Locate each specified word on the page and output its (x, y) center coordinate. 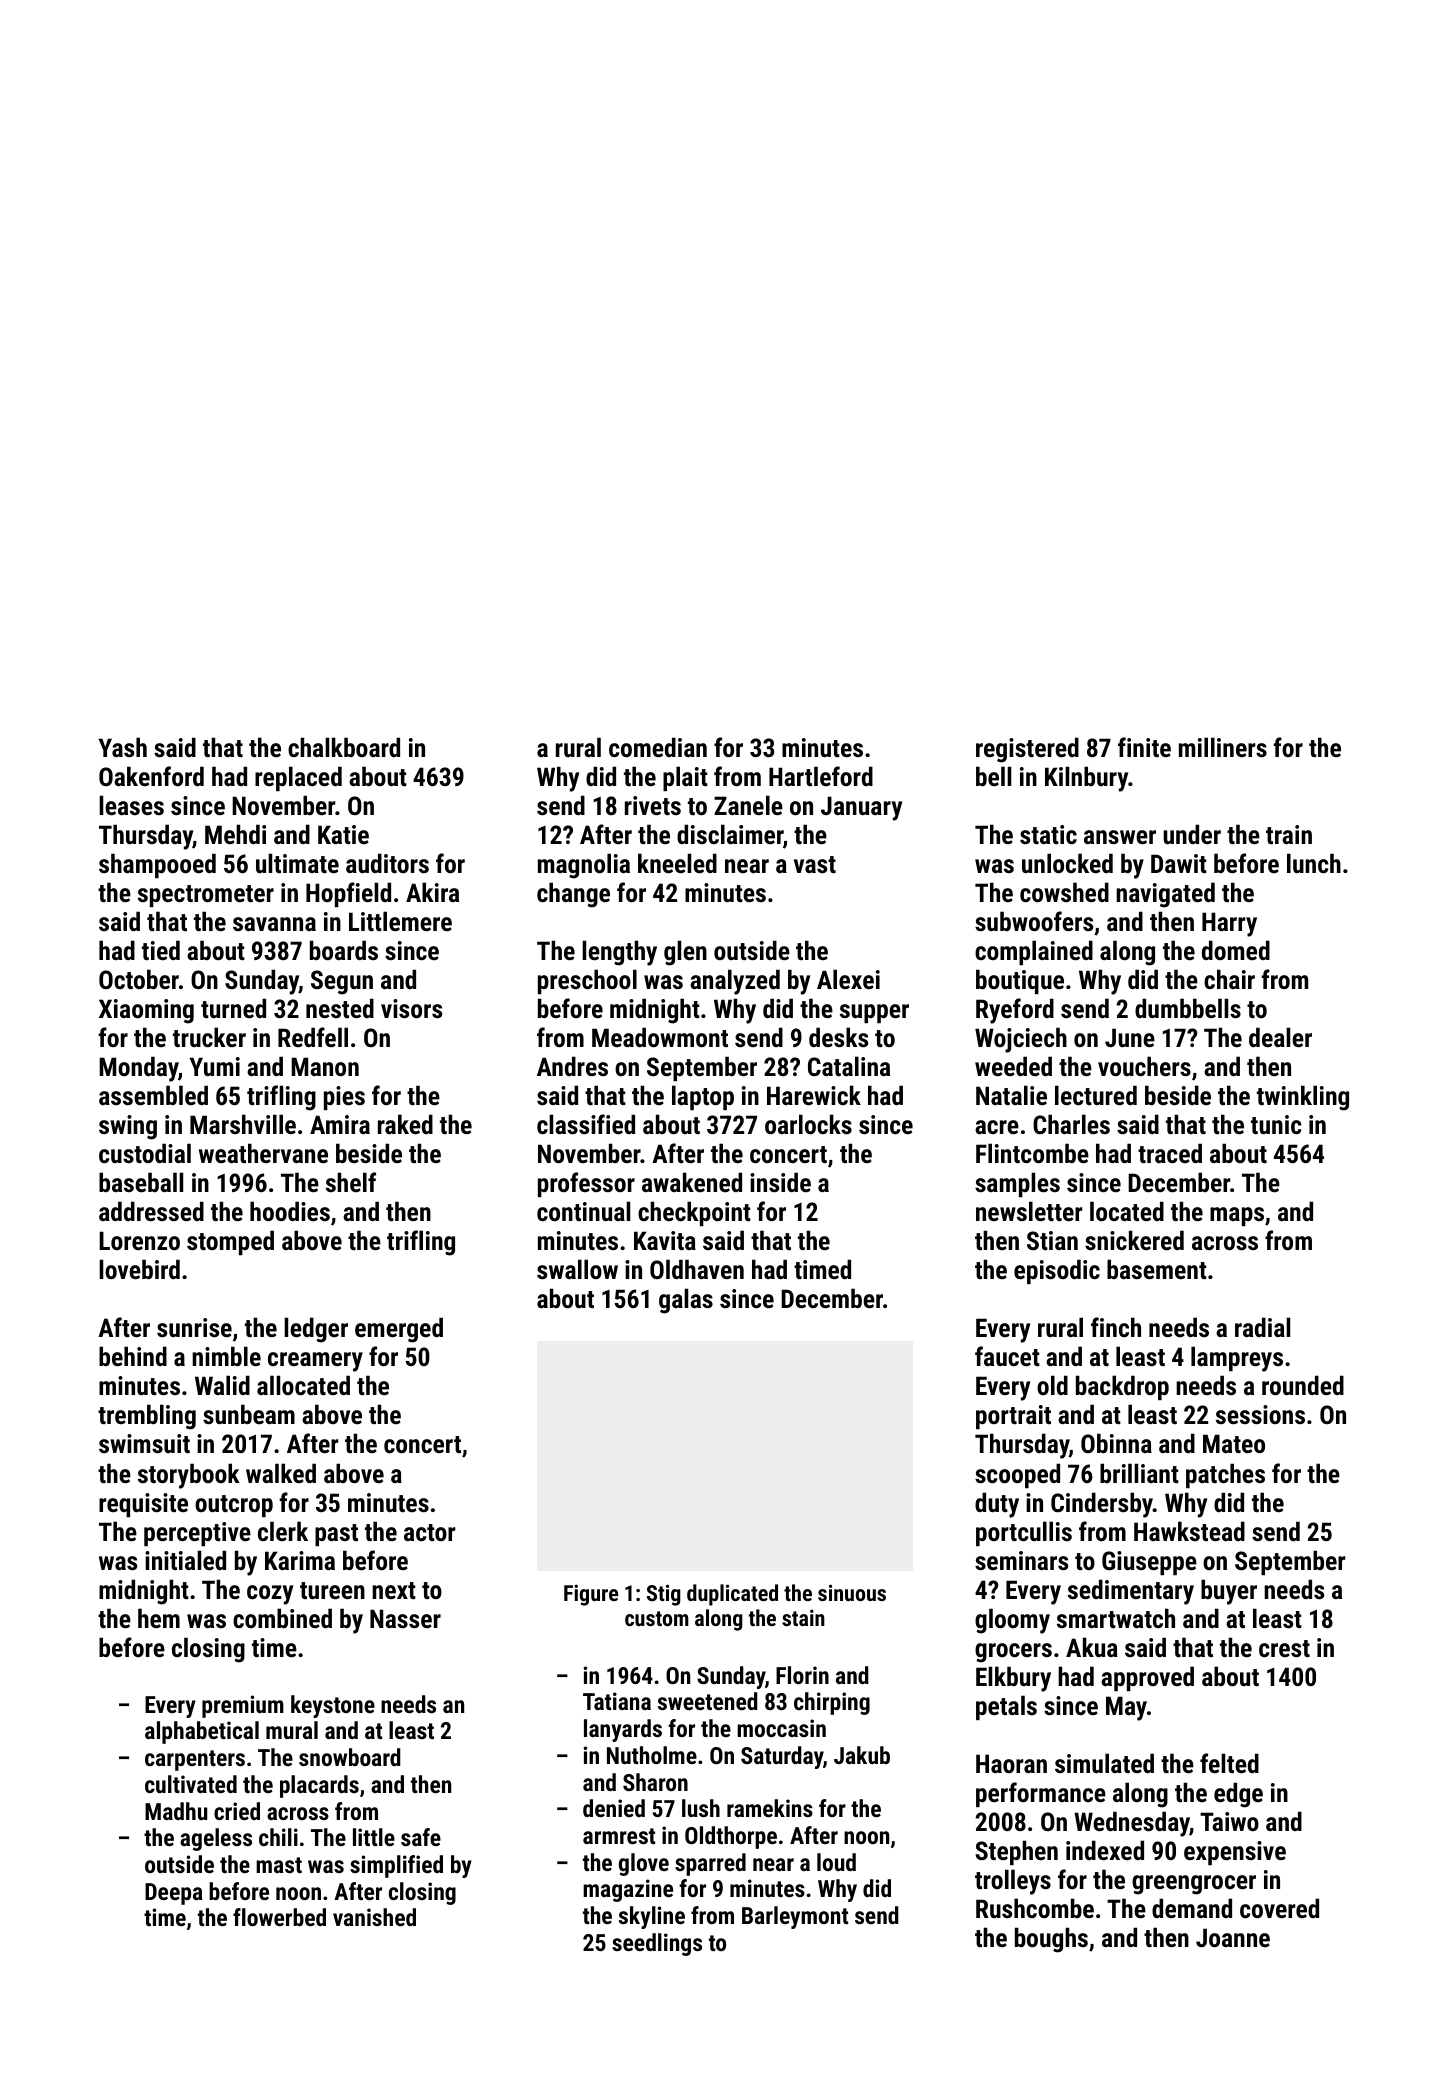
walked (281, 1473)
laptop (703, 1097)
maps (1237, 1216)
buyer (1229, 1592)
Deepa (174, 1894)
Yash (123, 747)
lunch (1314, 863)
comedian (658, 747)
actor (430, 1532)
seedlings (657, 1944)
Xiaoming (146, 1011)
